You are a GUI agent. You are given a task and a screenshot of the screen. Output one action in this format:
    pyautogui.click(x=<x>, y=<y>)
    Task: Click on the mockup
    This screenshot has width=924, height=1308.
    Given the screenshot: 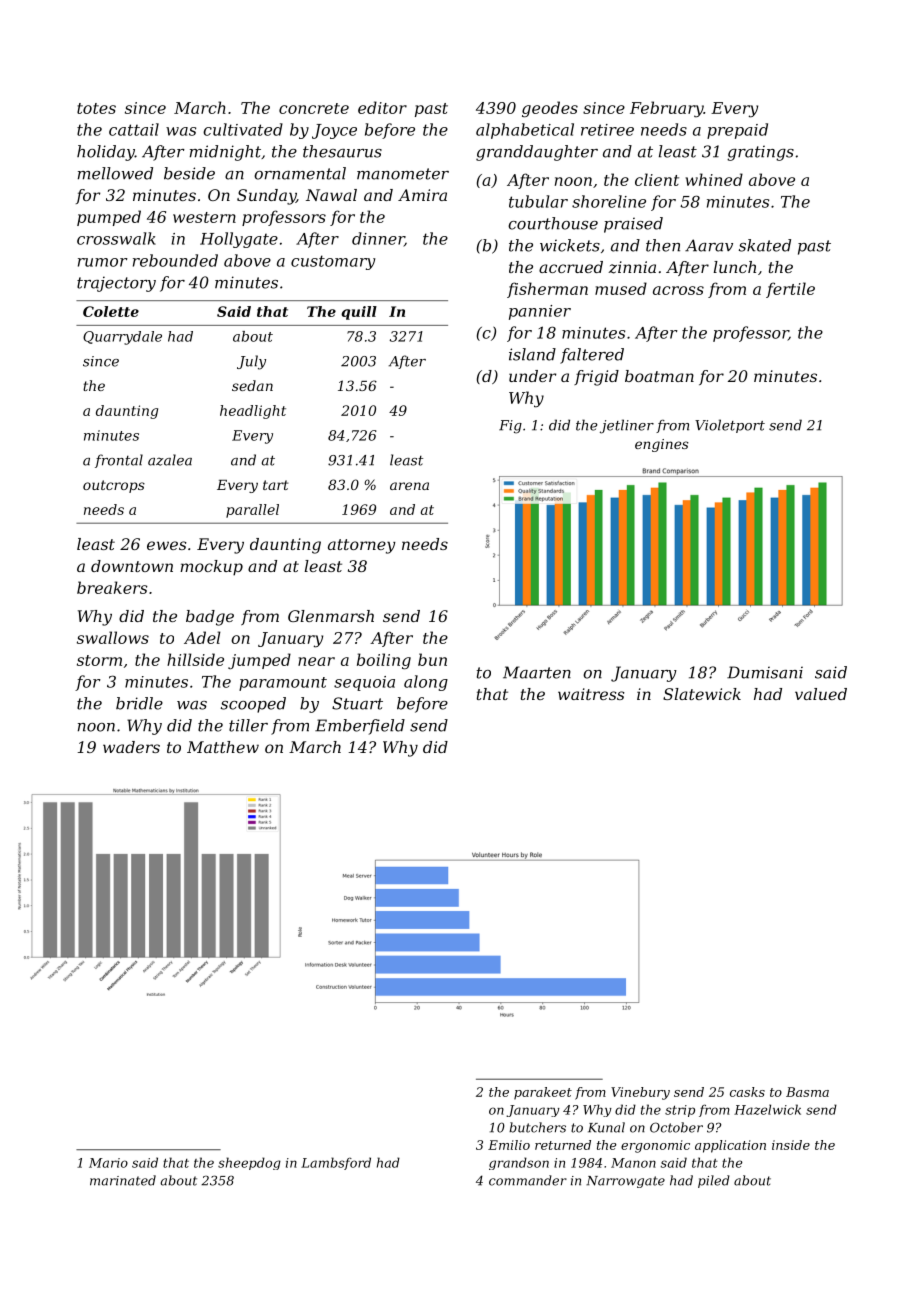 What is the action you would take?
    pyautogui.click(x=211, y=568)
